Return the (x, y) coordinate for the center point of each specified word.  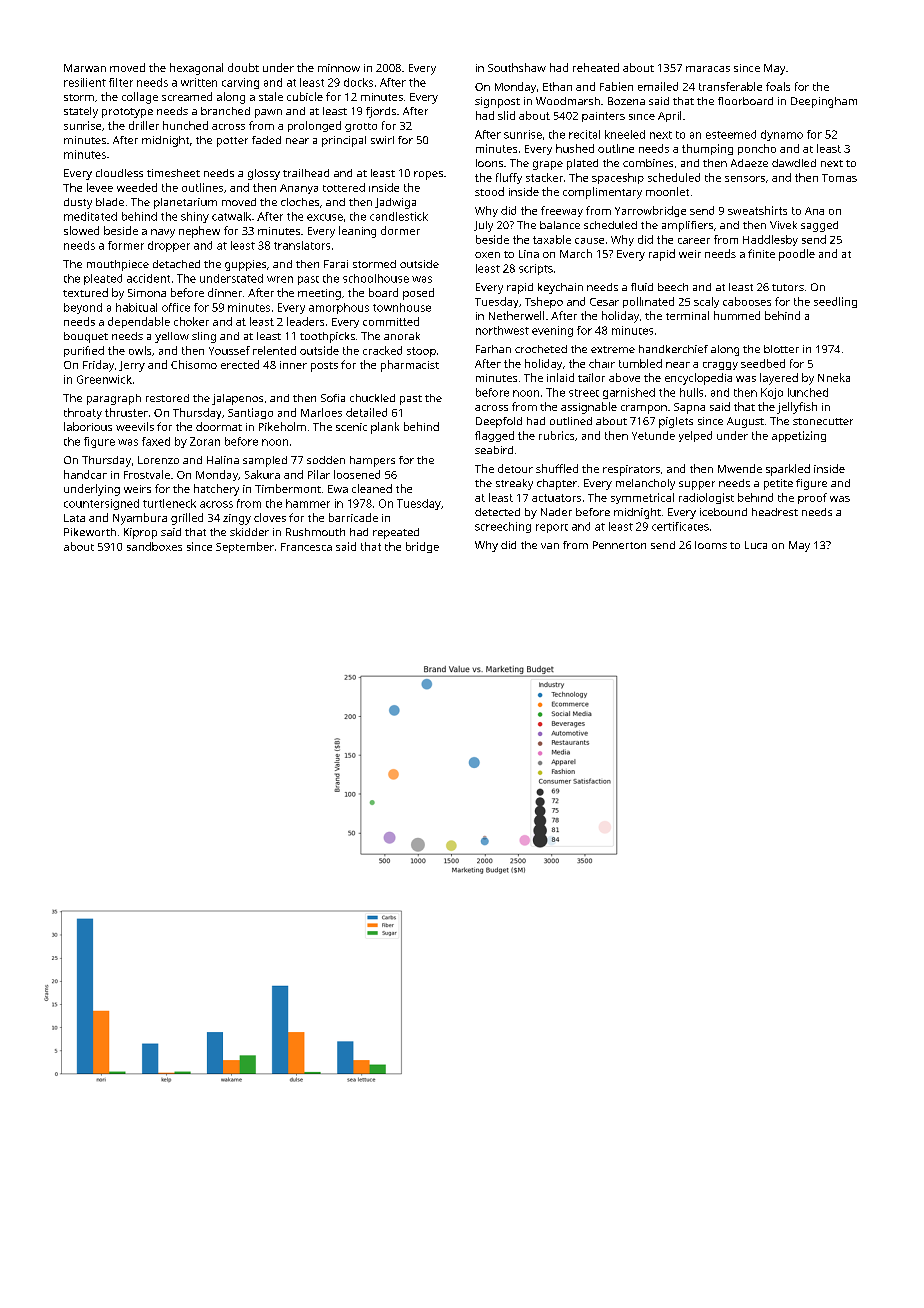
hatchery (216, 490)
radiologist (706, 498)
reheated (596, 67)
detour (515, 468)
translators (302, 245)
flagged (494, 436)
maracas (708, 69)
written (199, 82)
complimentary (602, 193)
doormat (219, 426)
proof (812, 498)
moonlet (667, 191)
